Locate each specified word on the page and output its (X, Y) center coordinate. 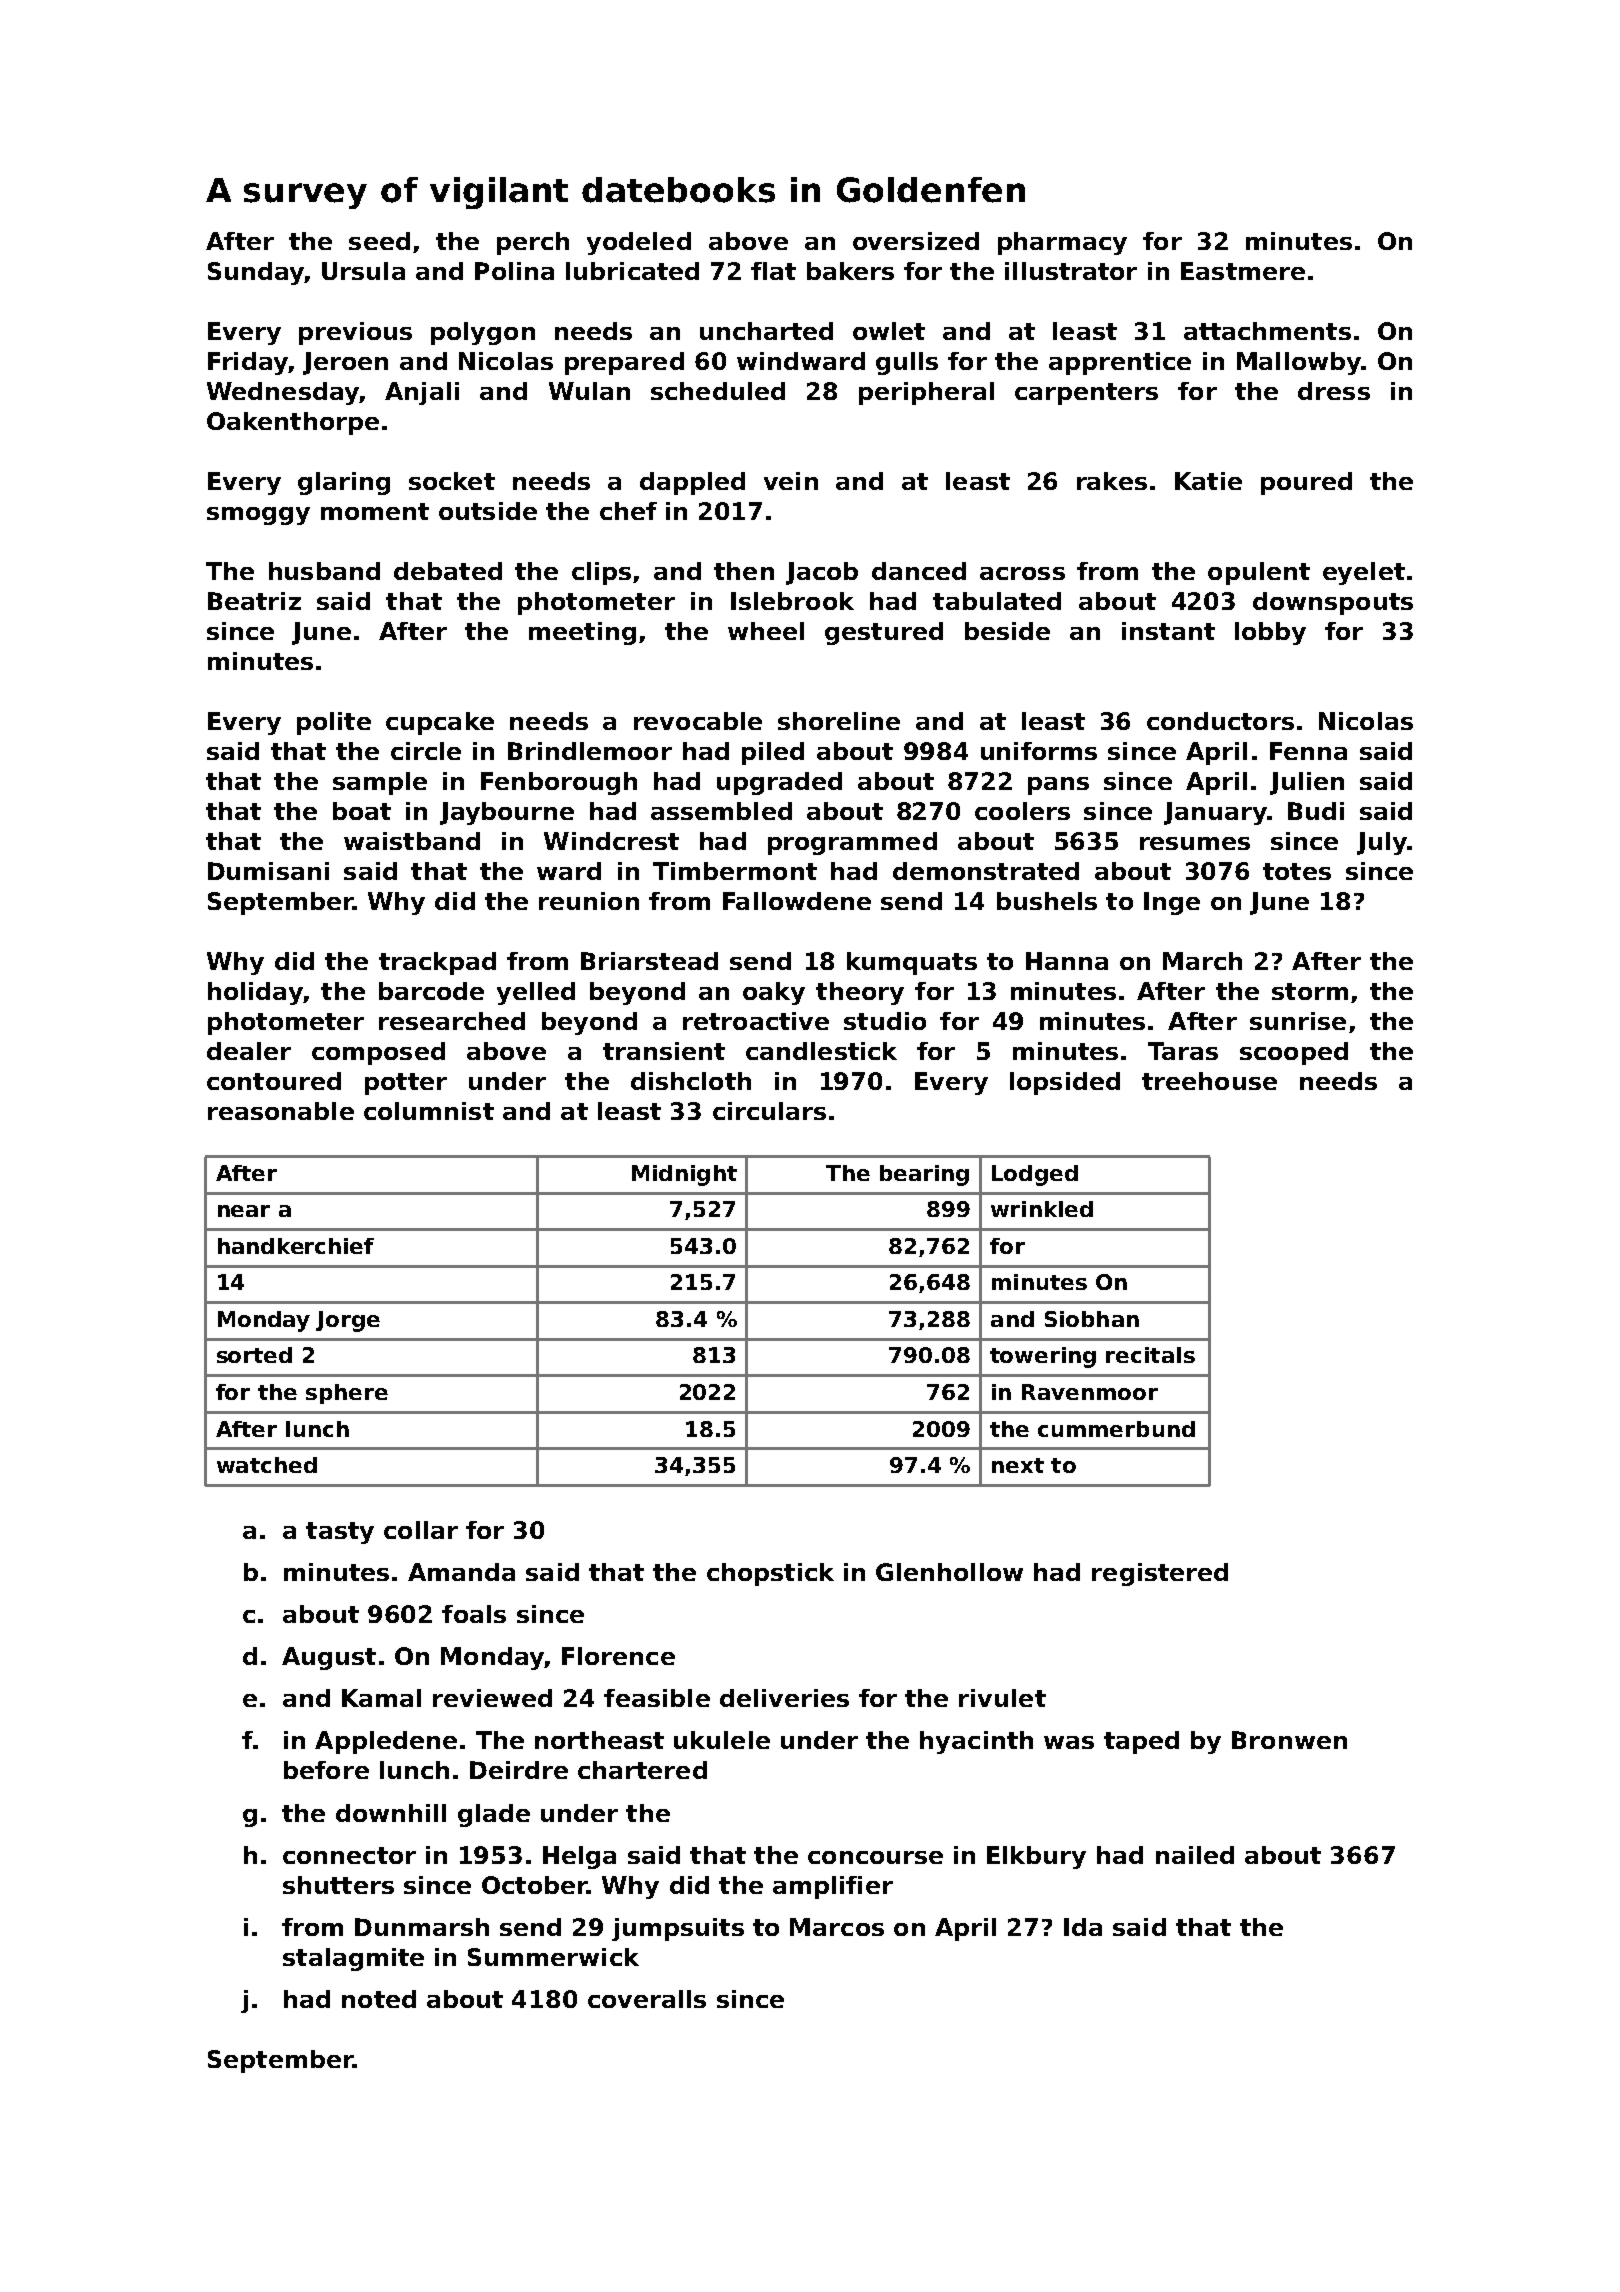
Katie (1208, 481)
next (1018, 1465)
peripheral (926, 393)
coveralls (647, 1999)
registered (1160, 1574)
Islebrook (792, 601)
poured (1306, 483)
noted (379, 1999)
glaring (344, 483)
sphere (347, 1394)
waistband (412, 841)
